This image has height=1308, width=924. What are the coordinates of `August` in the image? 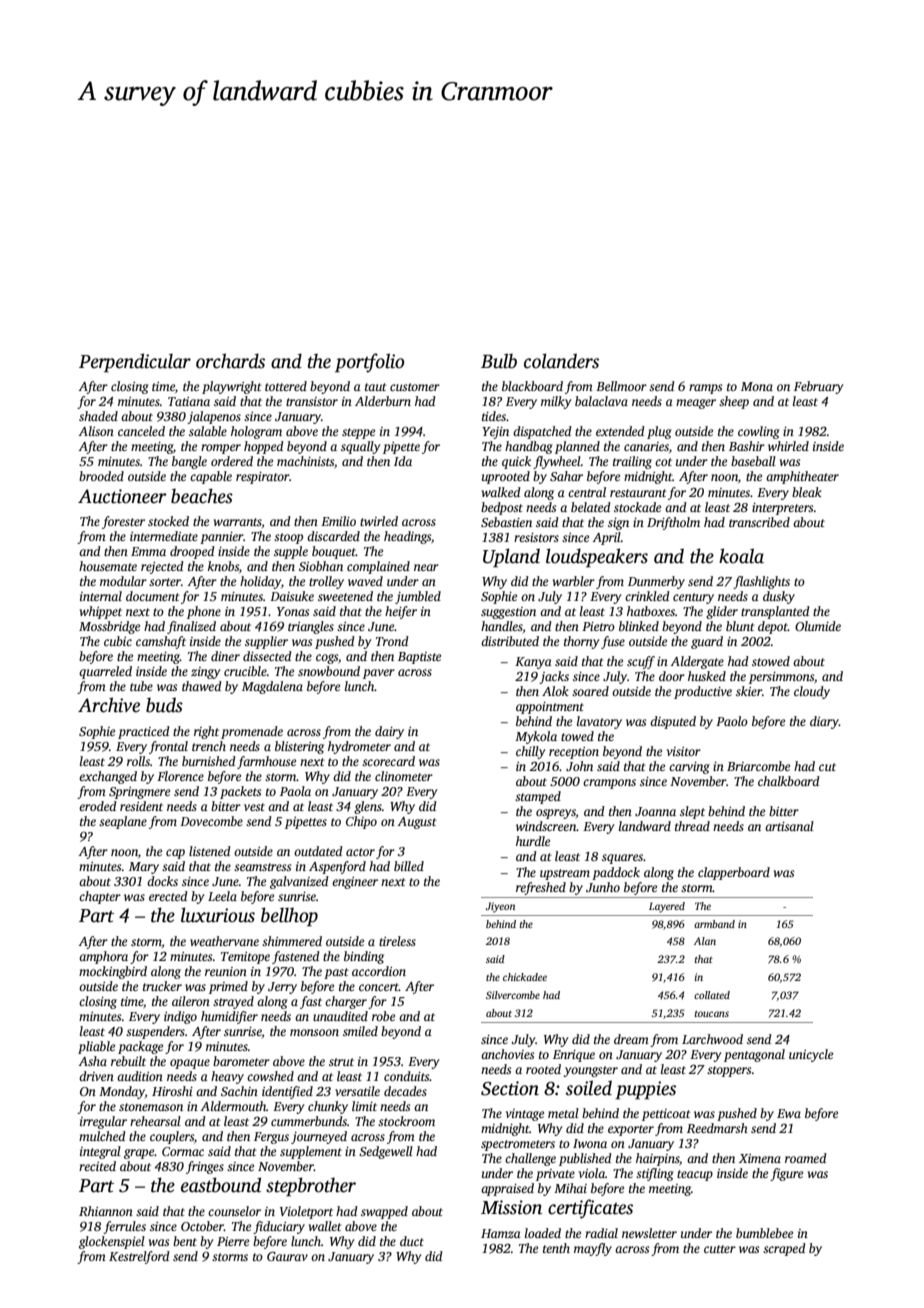 It's located at (417, 823).
